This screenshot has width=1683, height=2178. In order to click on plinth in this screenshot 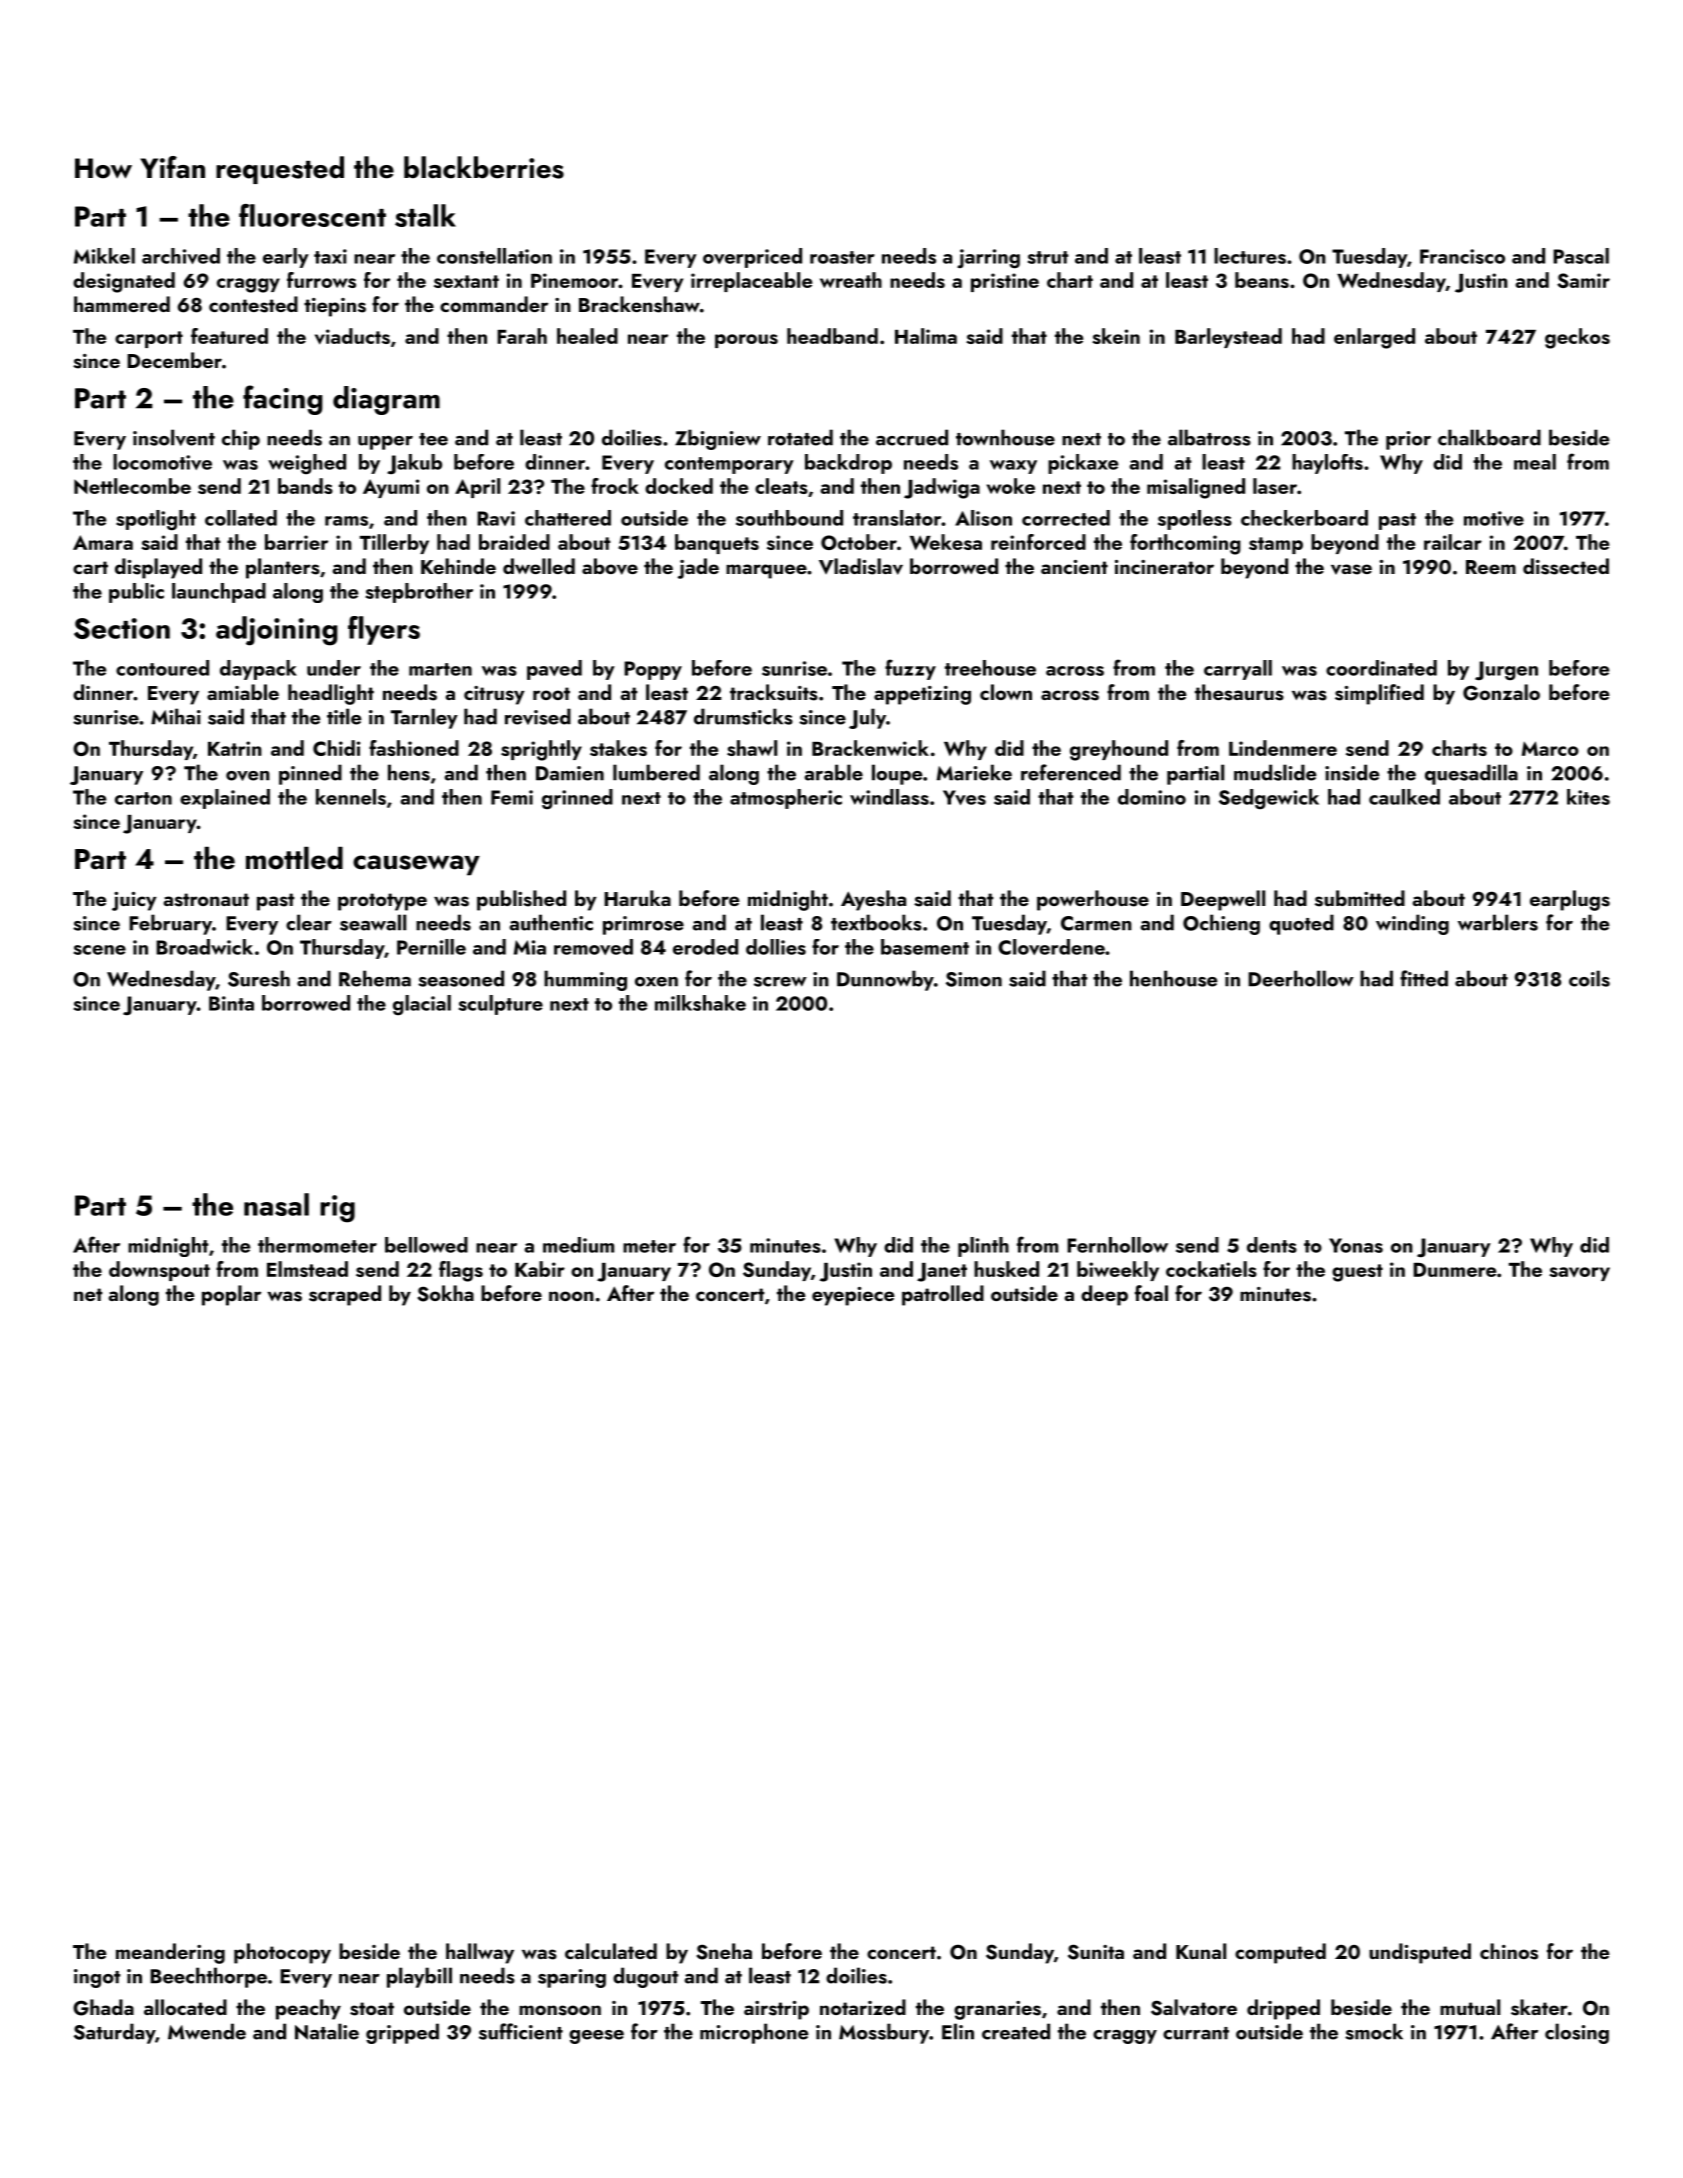, I will do `click(983, 1247)`.
